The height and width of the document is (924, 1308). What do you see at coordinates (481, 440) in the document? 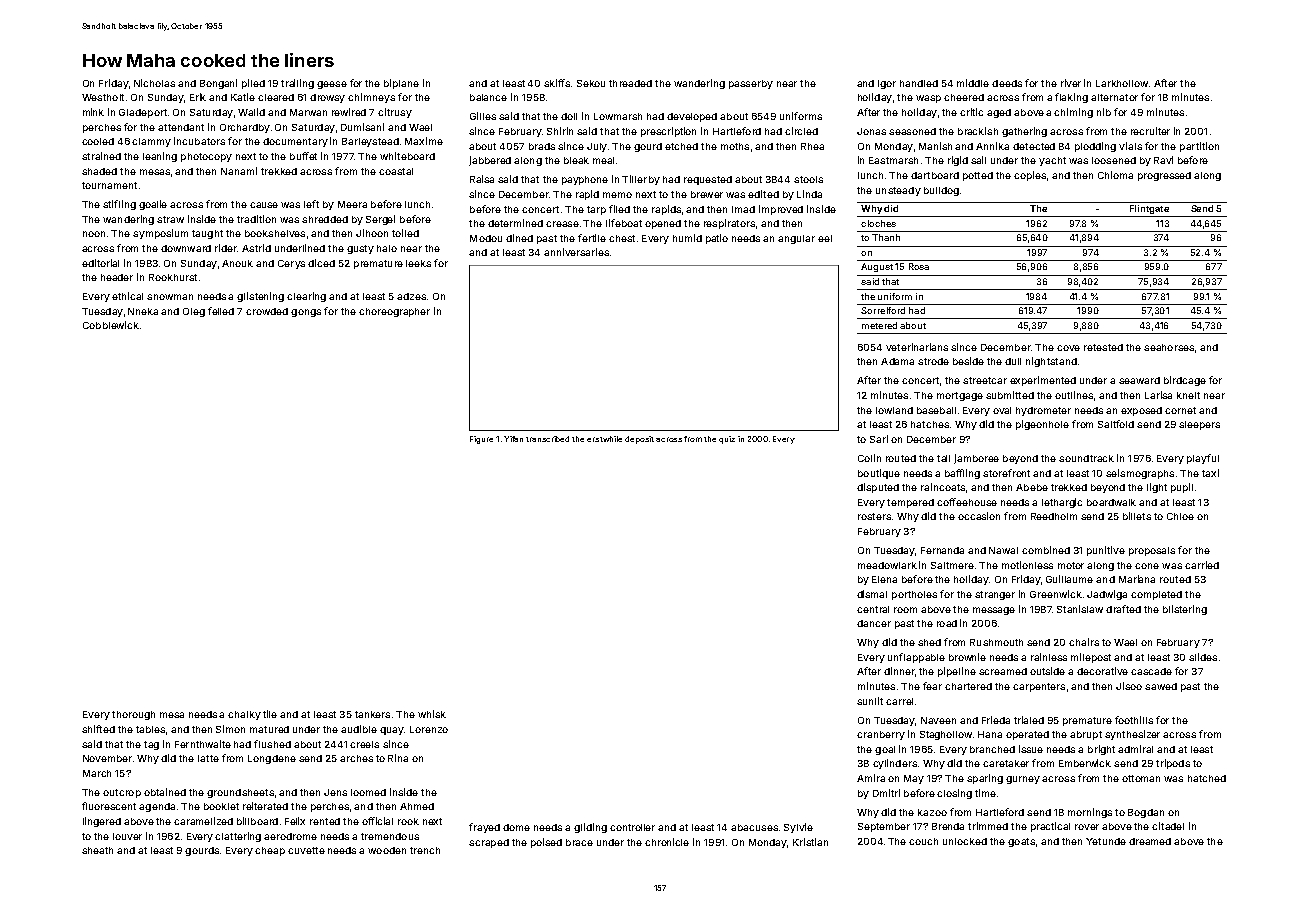
I see `Figure` at bounding box center [481, 440].
